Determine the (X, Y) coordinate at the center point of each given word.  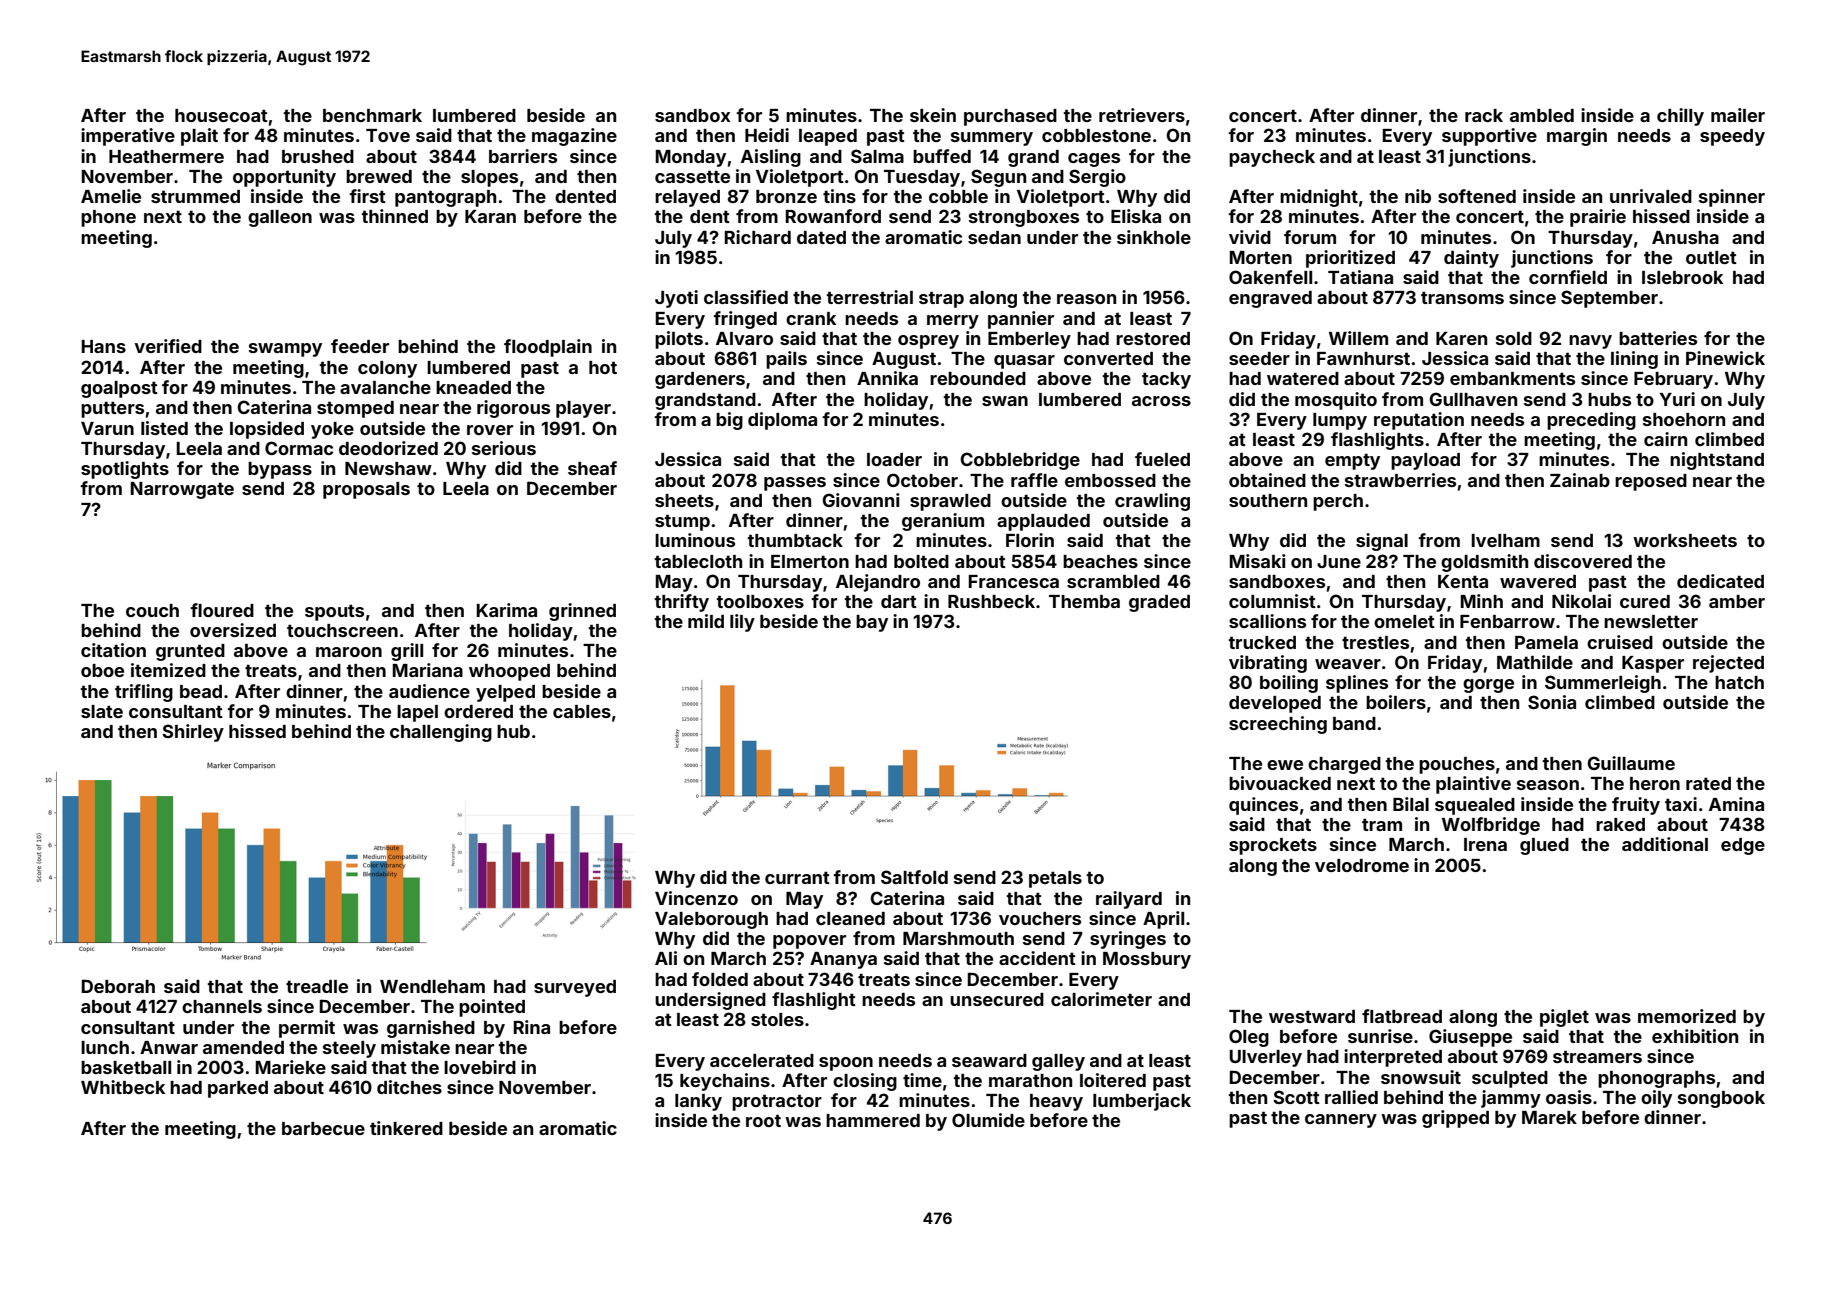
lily (742, 623)
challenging (441, 733)
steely (349, 1049)
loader (894, 459)
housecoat (221, 115)
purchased (1010, 117)
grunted (190, 652)
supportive (1489, 137)
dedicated (1720, 581)
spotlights (125, 470)
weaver (1348, 664)
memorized (1687, 1016)
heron (1655, 783)
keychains (725, 1082)
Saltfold (914, 877)
